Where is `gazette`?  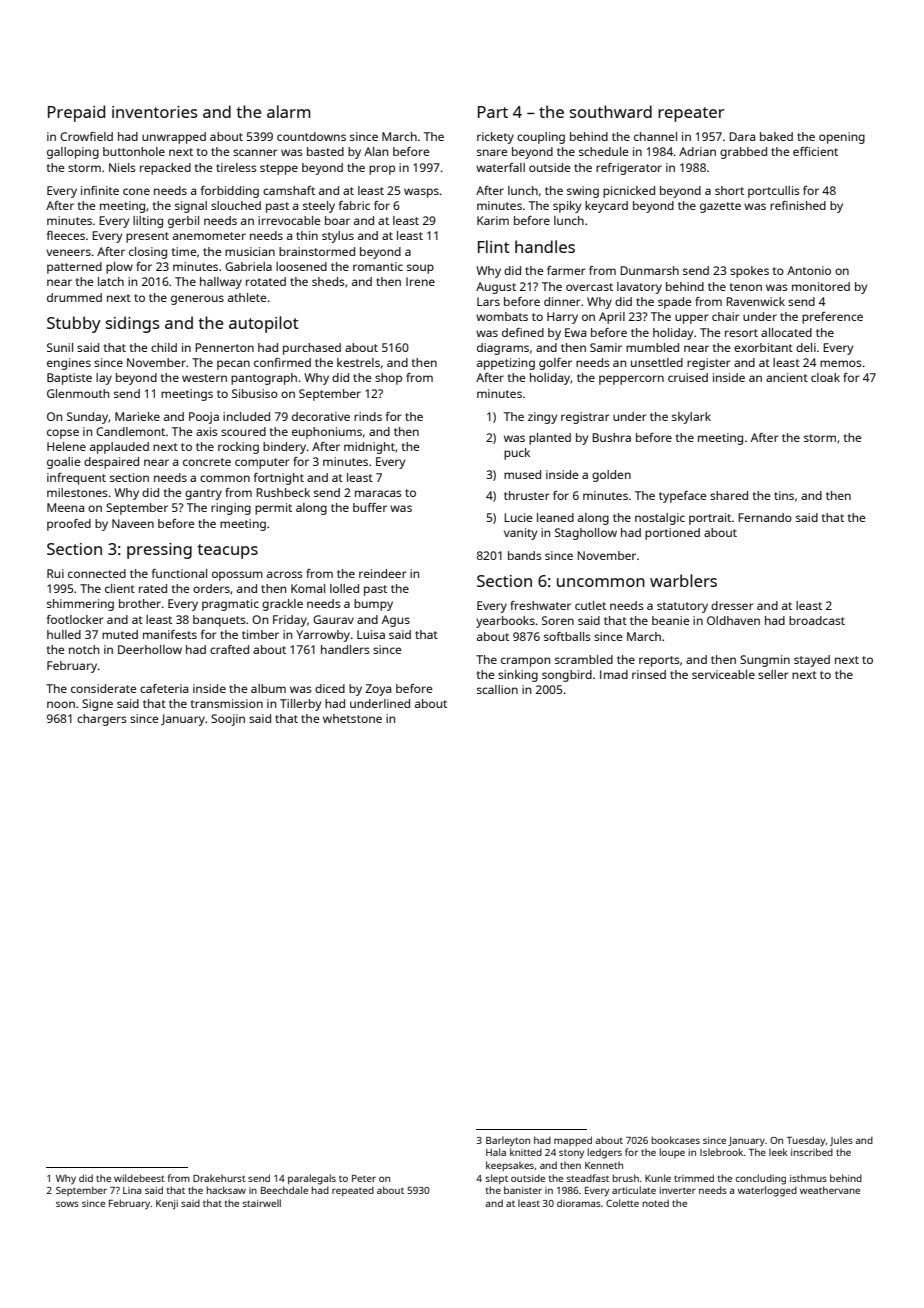
gazette is located at coordinates (720, 207).
